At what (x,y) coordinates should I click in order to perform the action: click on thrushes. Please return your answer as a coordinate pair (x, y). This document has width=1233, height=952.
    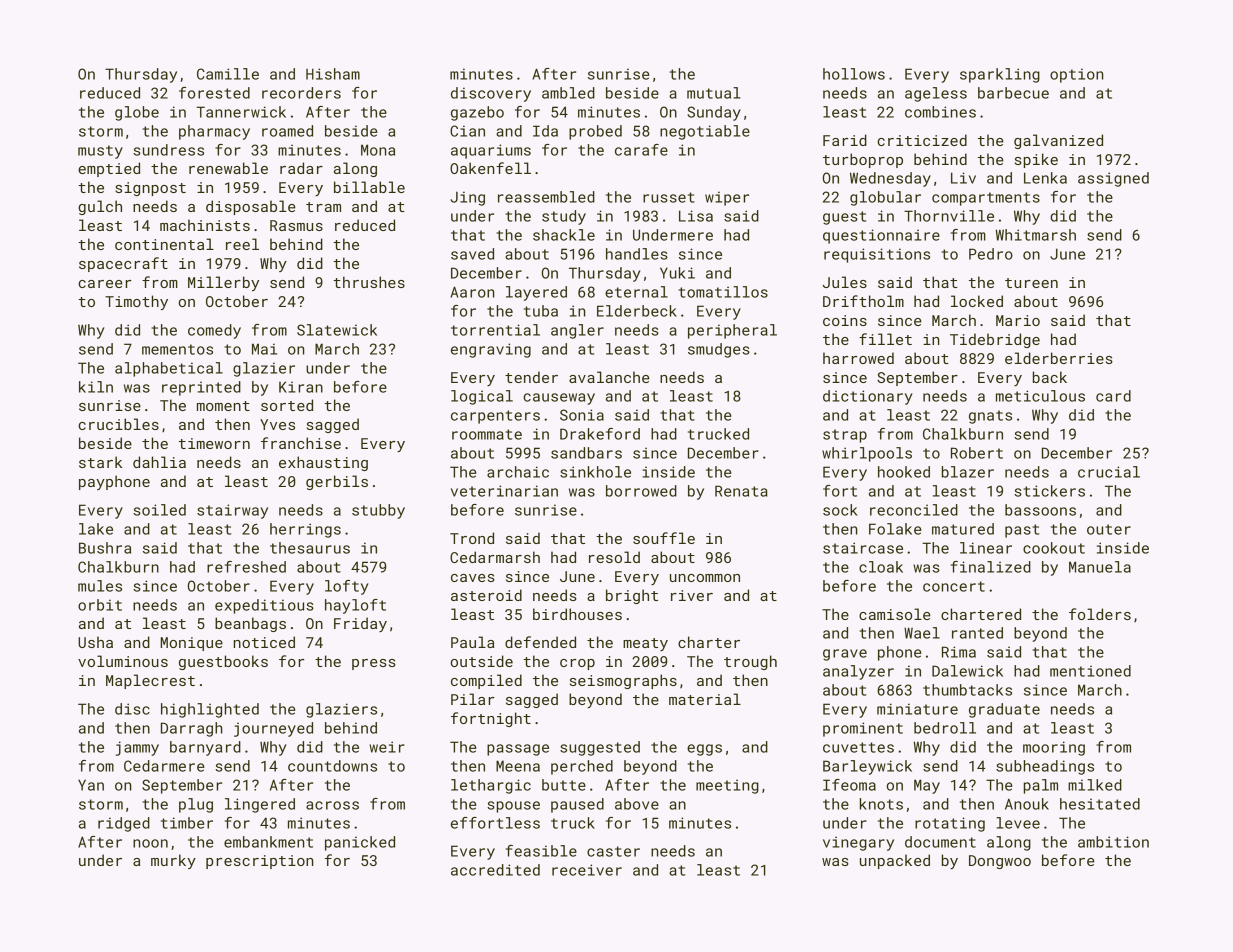
    Looking at the image, I should click on (369, 282).
